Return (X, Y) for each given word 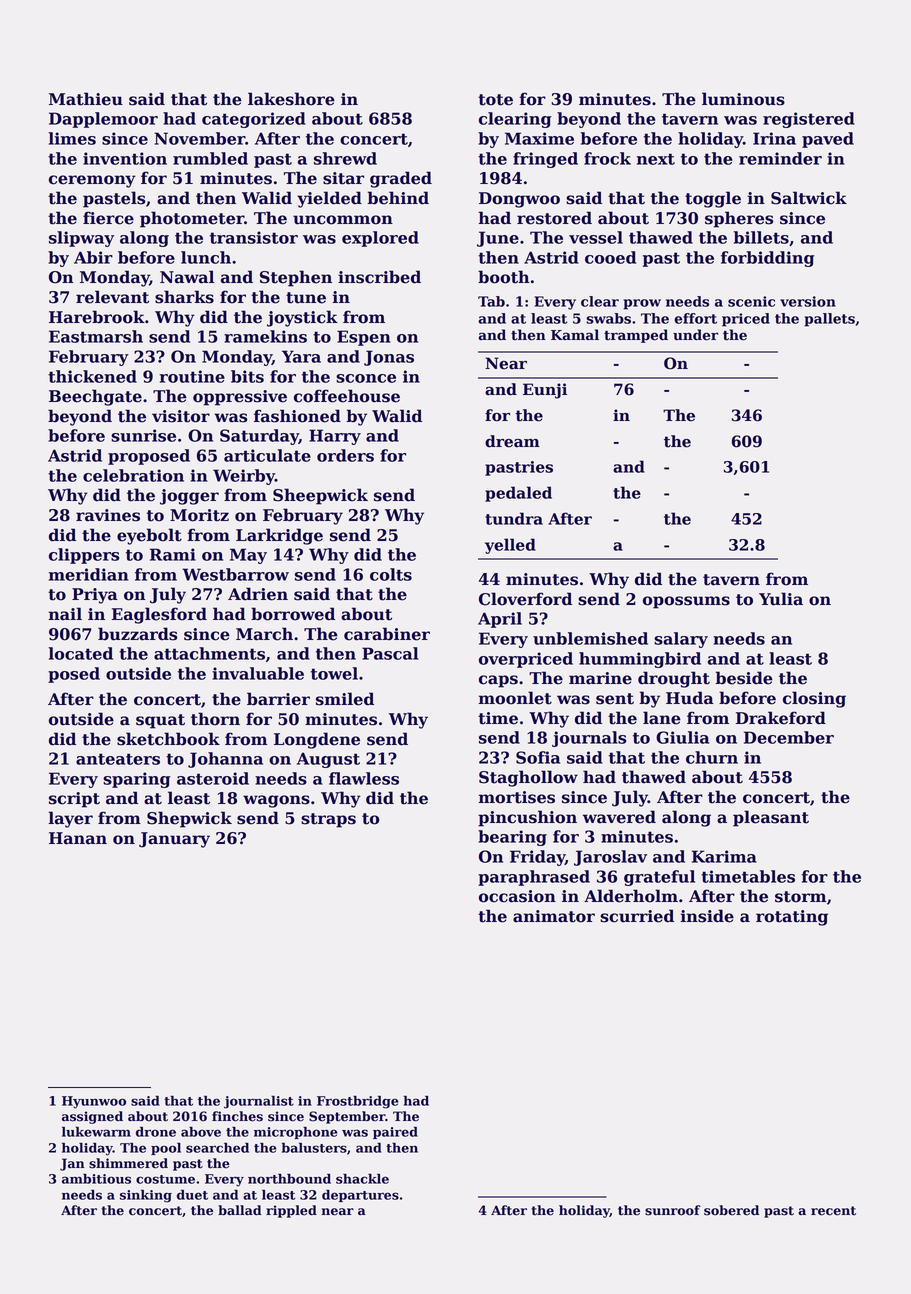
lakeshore (291, 99)
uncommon (343, 220)
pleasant (771, 818)
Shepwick (189, 819)
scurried (637, 916)
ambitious (96, 1179)
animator (554, 916)
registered (809, 120)
